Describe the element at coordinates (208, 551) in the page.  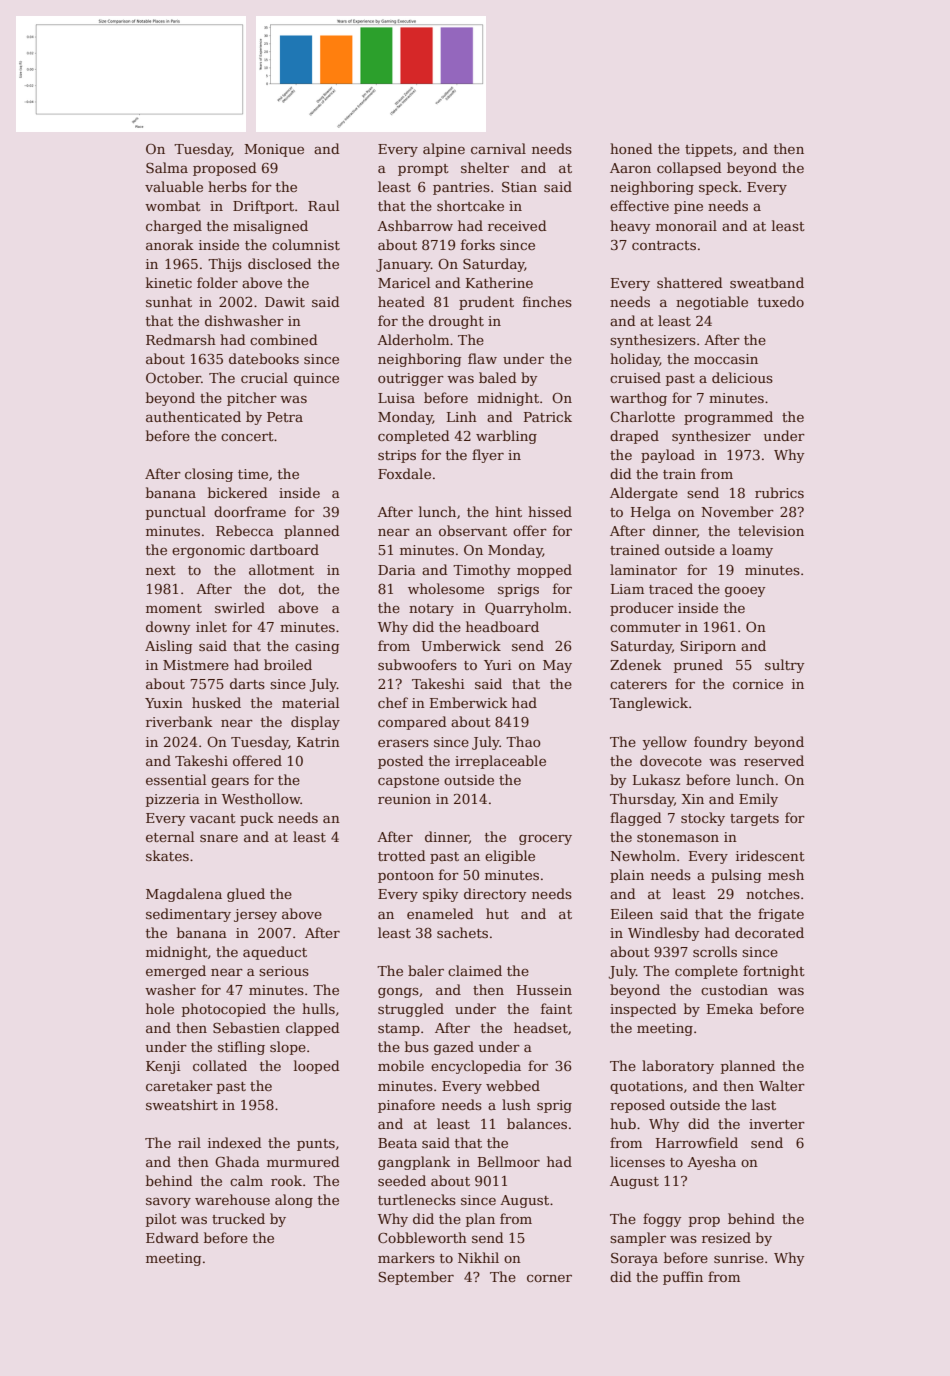
I see `ergonomic` at that location.
